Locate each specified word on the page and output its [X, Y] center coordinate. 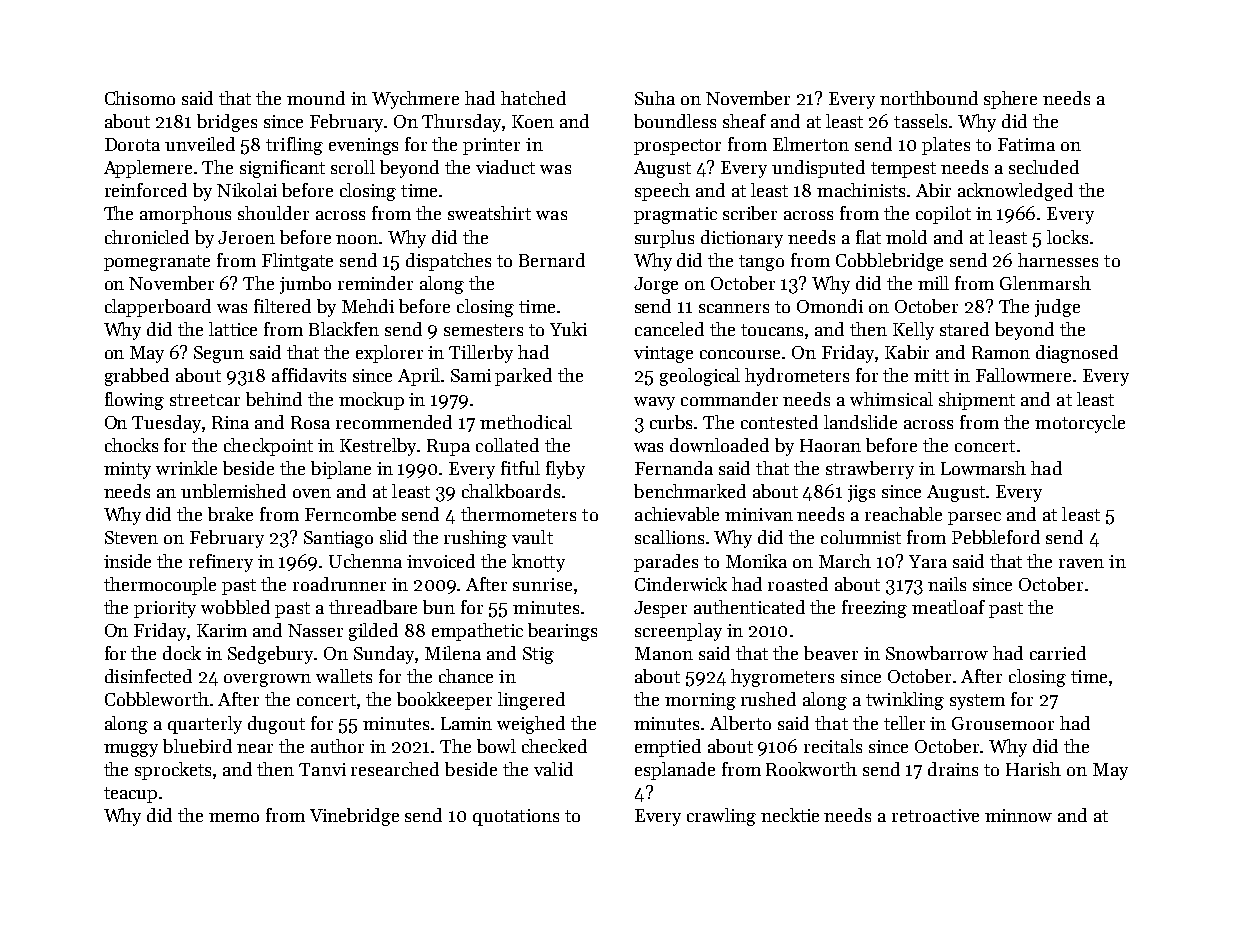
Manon [664, 653]
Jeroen [246, 237]
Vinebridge [354, 817]
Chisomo [140, 98]
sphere [1010, 100]
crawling [721, 817]
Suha [655, 98]
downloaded [719, 445]
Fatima [1026, 144]
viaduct [505, 167]
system [977, 702]
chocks [131, 445]
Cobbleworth [157, 699]
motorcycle [1080, 424]
